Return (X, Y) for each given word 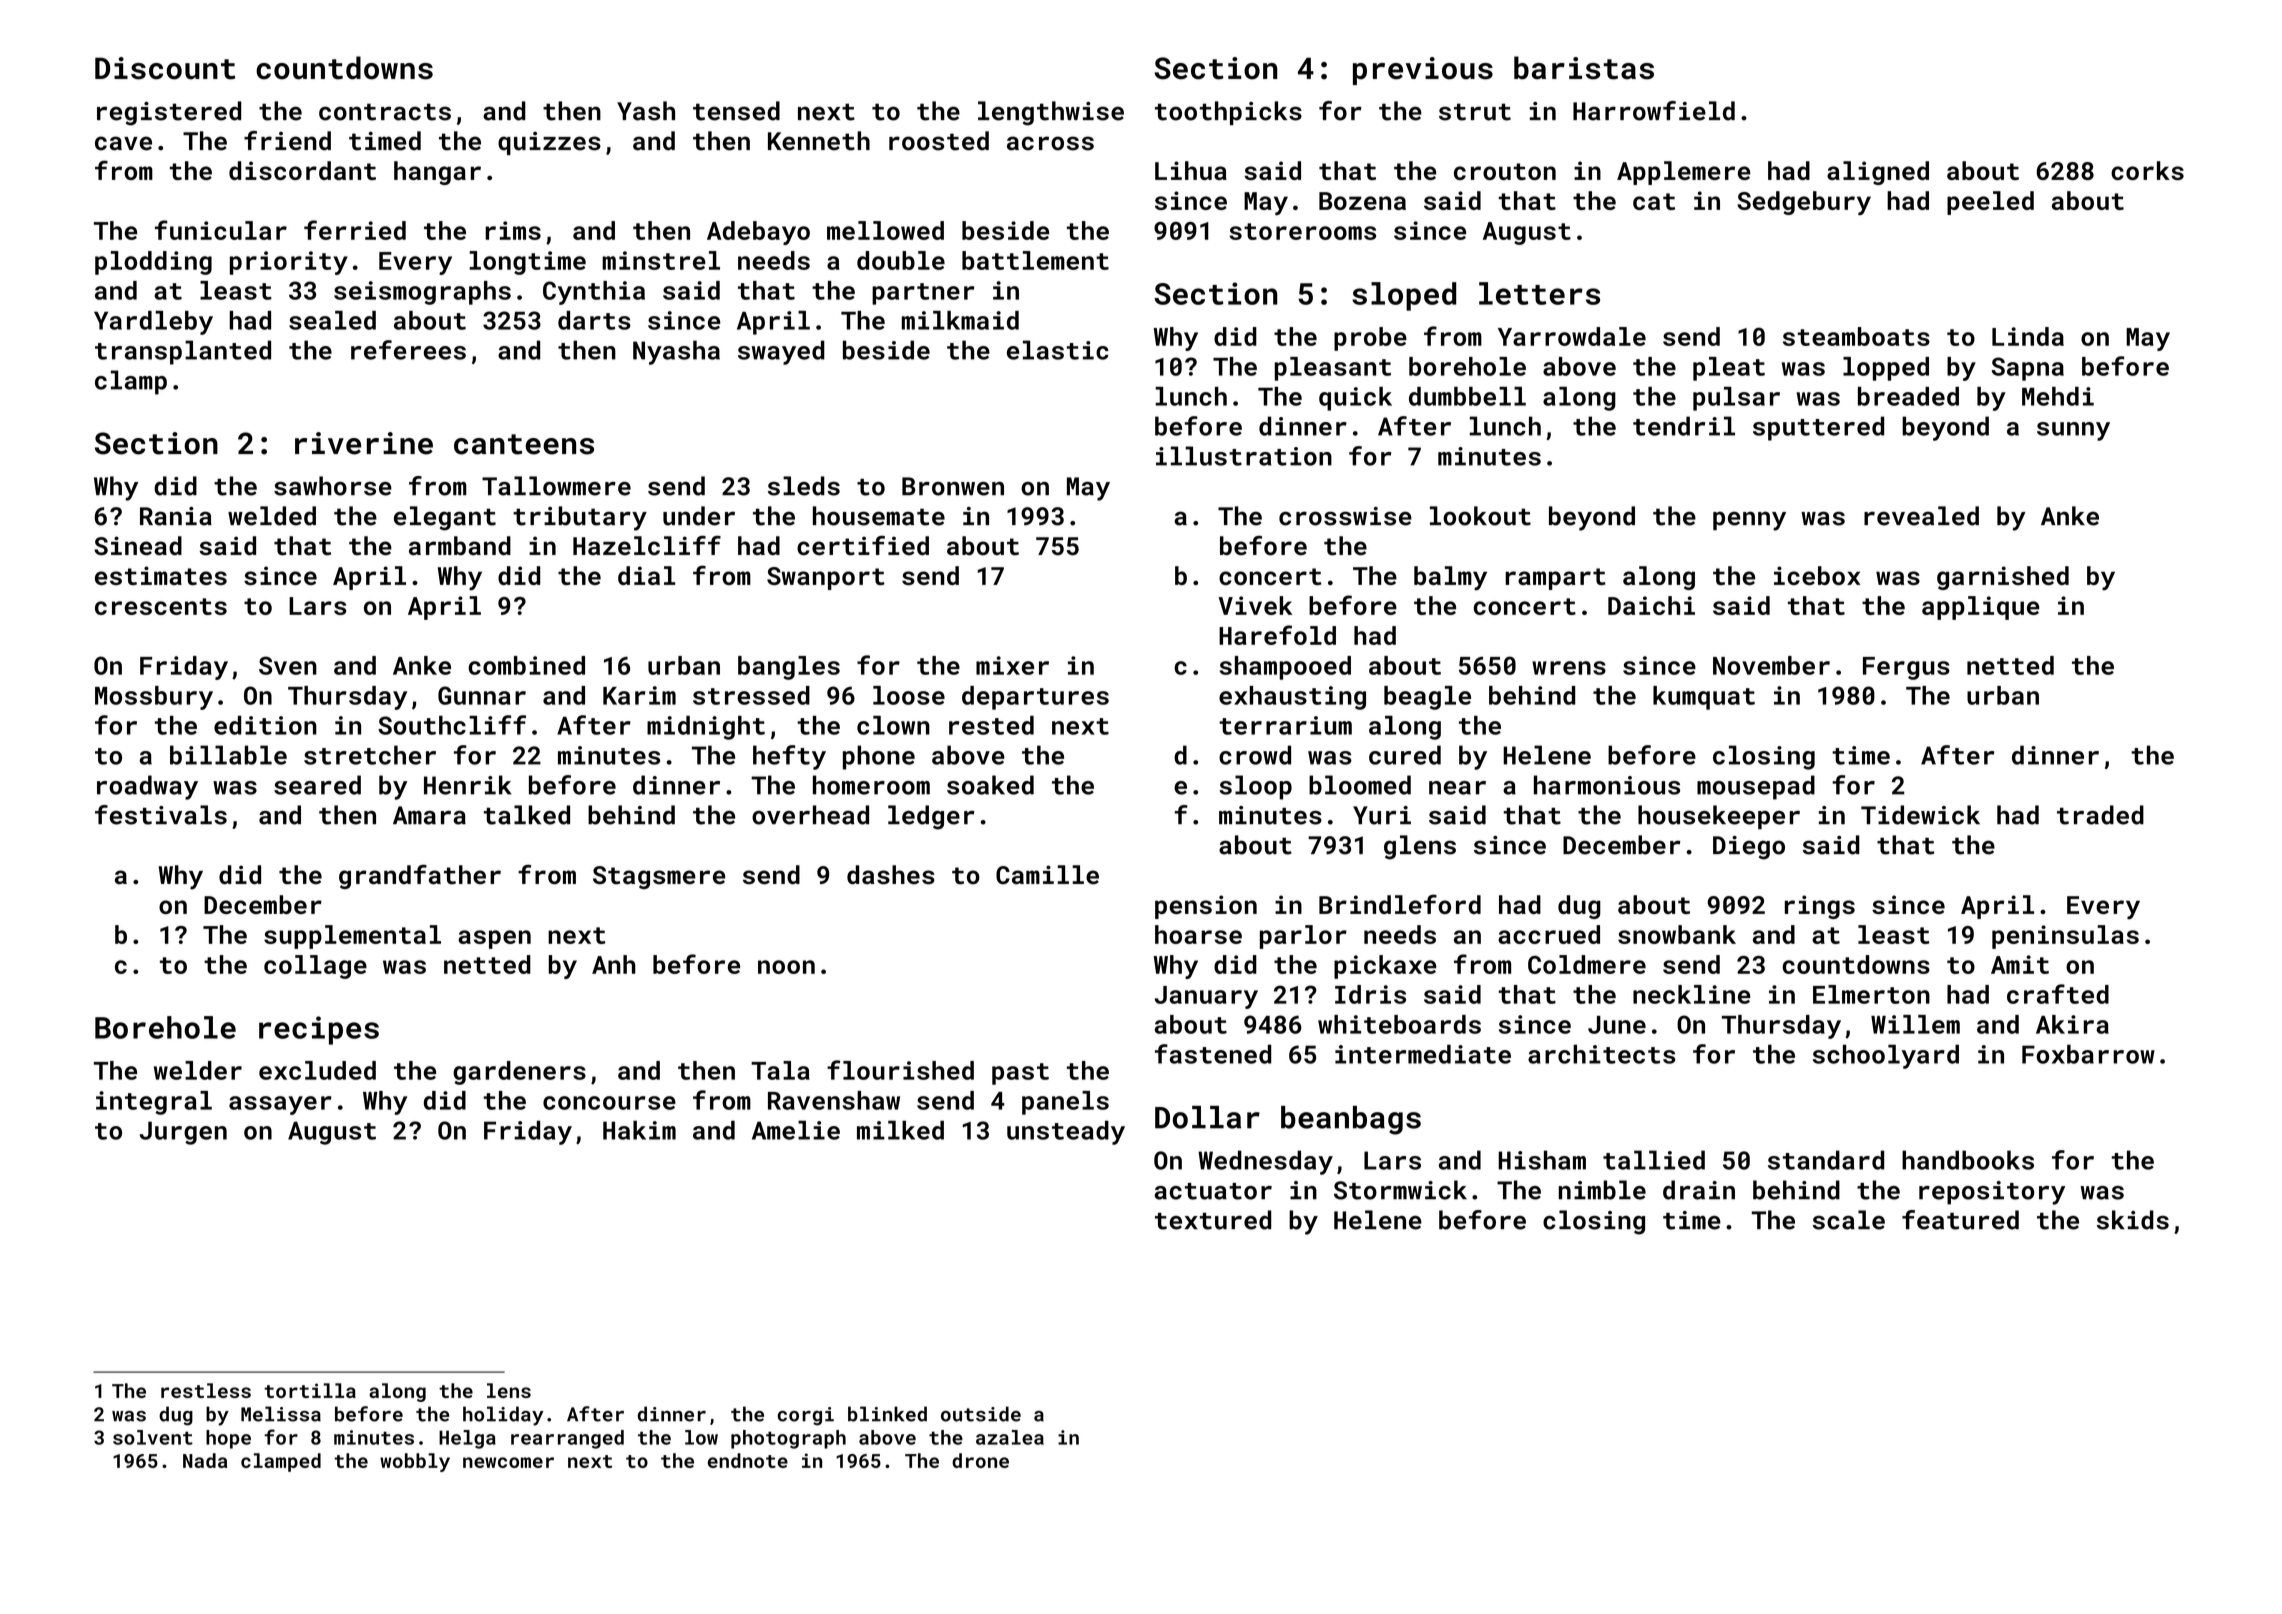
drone (980, 1460)
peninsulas (2065, 937)
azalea (1010, 1437)
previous (1423, 71)
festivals (161, 815)
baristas (1584, 68)
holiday (503, 1416)
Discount (165, 68)
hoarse (1198, 934)
